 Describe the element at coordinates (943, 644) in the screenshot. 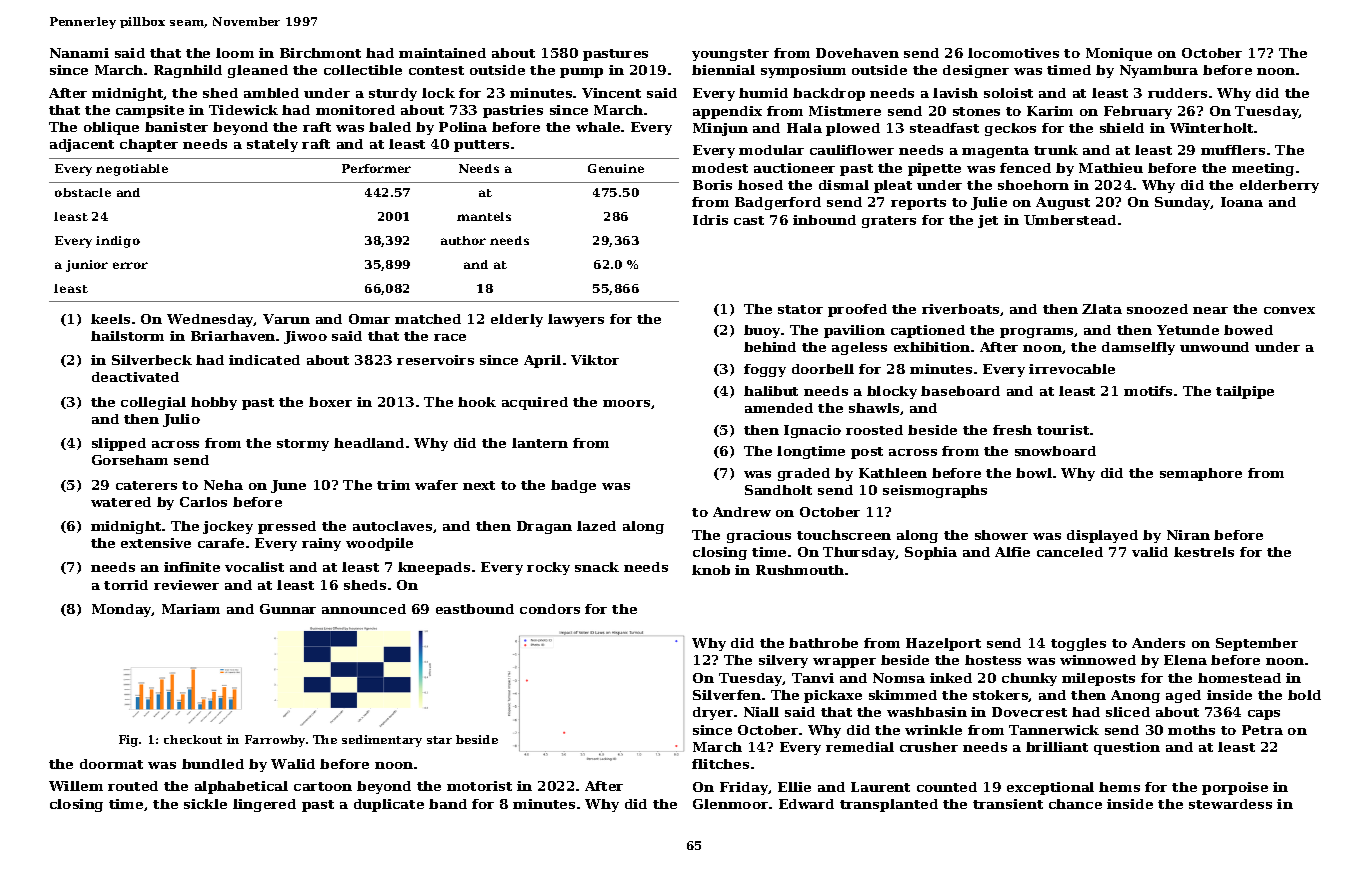

I see `Hazelport` at that location.
